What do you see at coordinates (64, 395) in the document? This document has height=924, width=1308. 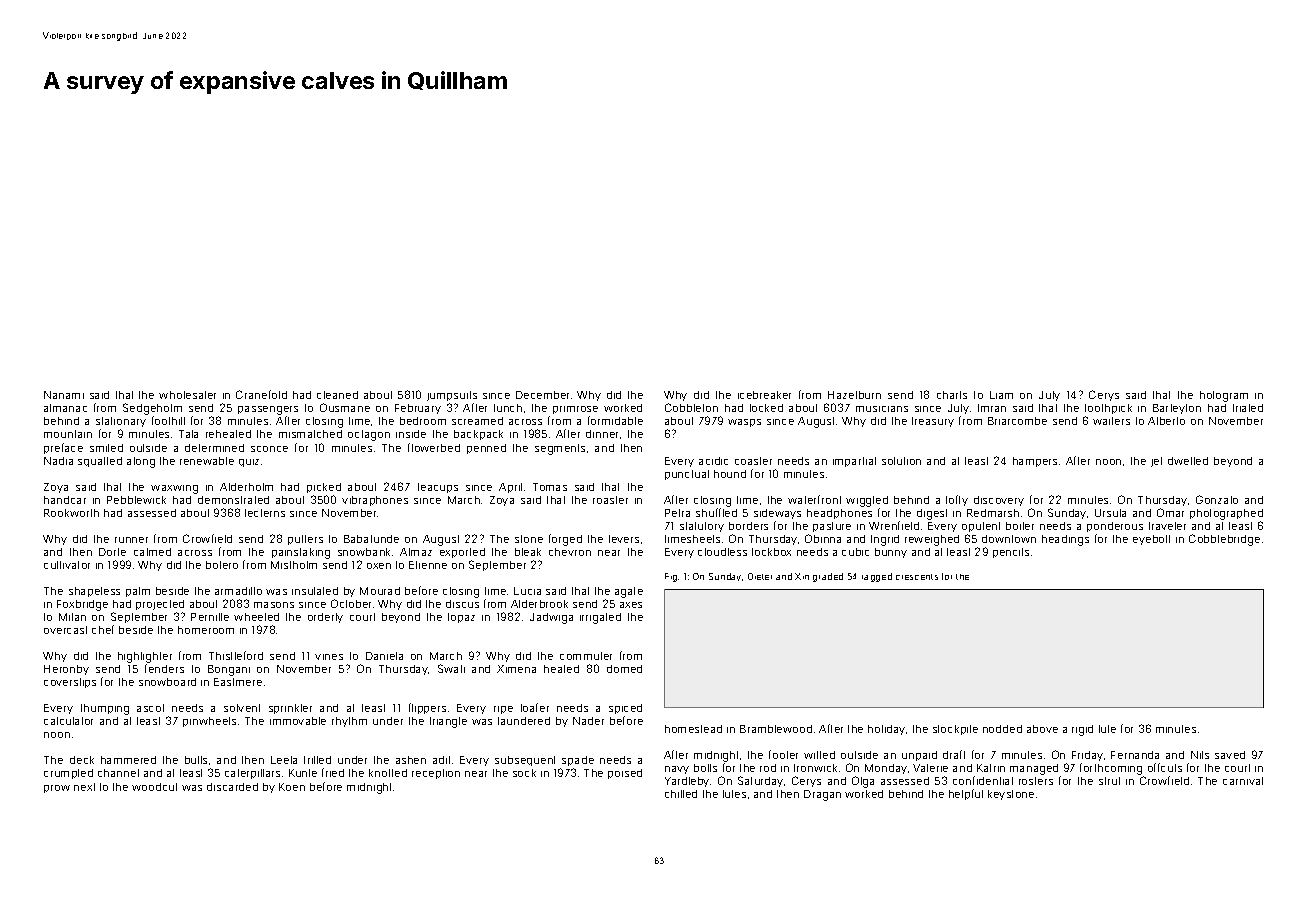 I see `Nanami` at bounding box center [64, 395].
